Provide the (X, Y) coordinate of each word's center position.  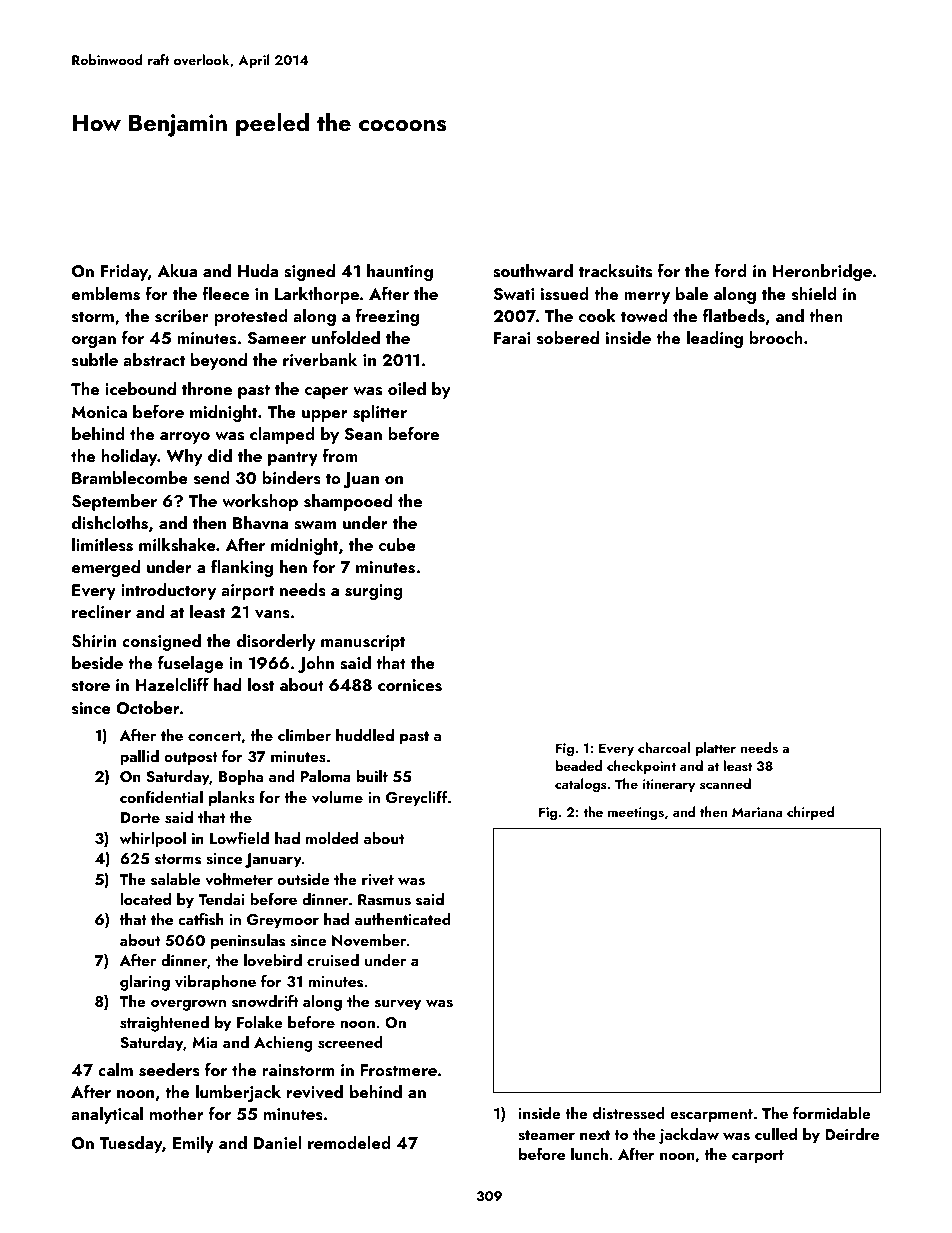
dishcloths (110, 523)
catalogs (581, 785)
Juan (361, 480)
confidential (161, 797)
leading (715, 339)
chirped (811, 813)
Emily (193, 1144)
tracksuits (615, 271)
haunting (400, 272)
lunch (589, 1154)
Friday (124, 272)
